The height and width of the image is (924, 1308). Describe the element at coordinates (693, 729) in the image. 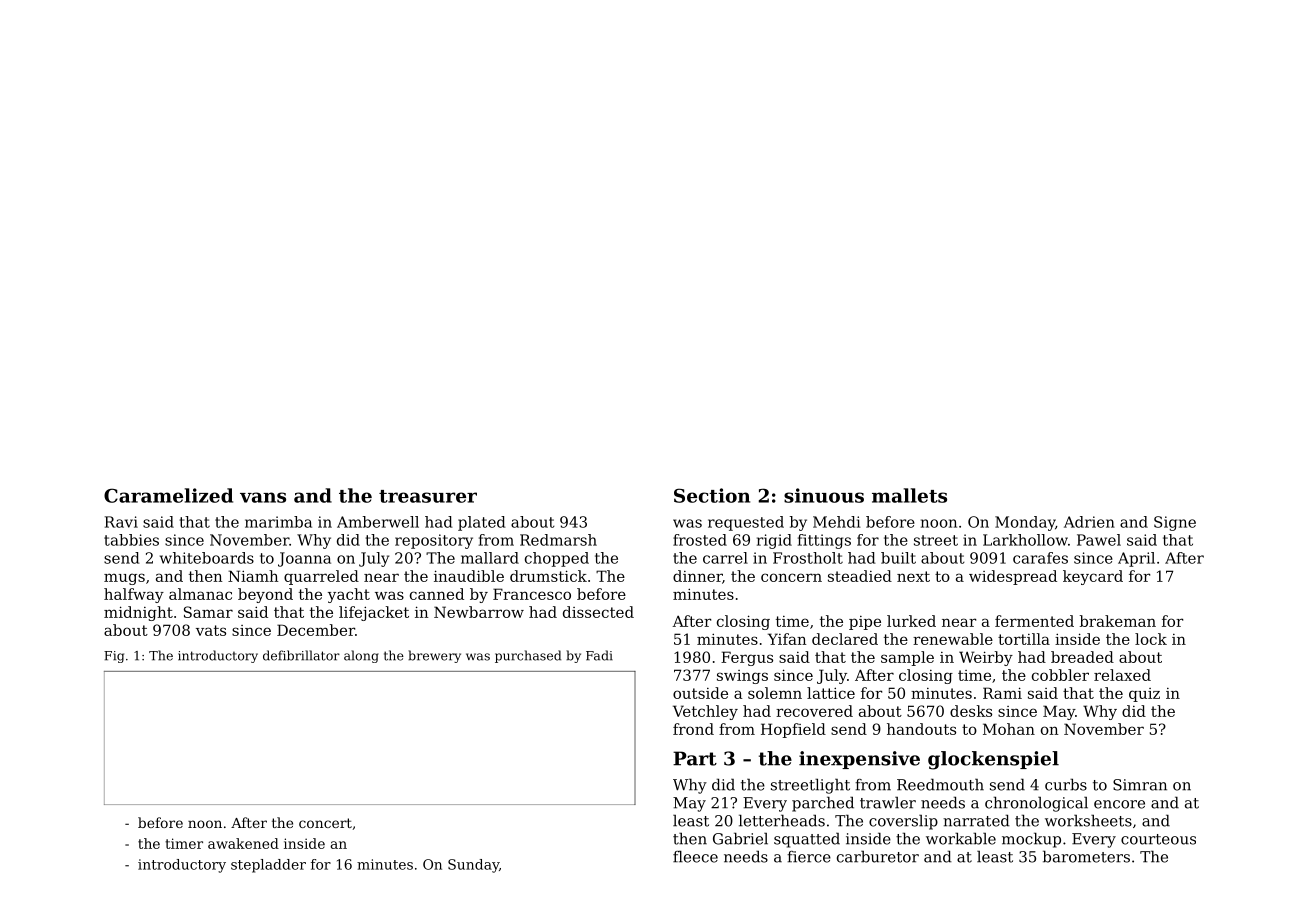

I see `frond` at that location.
